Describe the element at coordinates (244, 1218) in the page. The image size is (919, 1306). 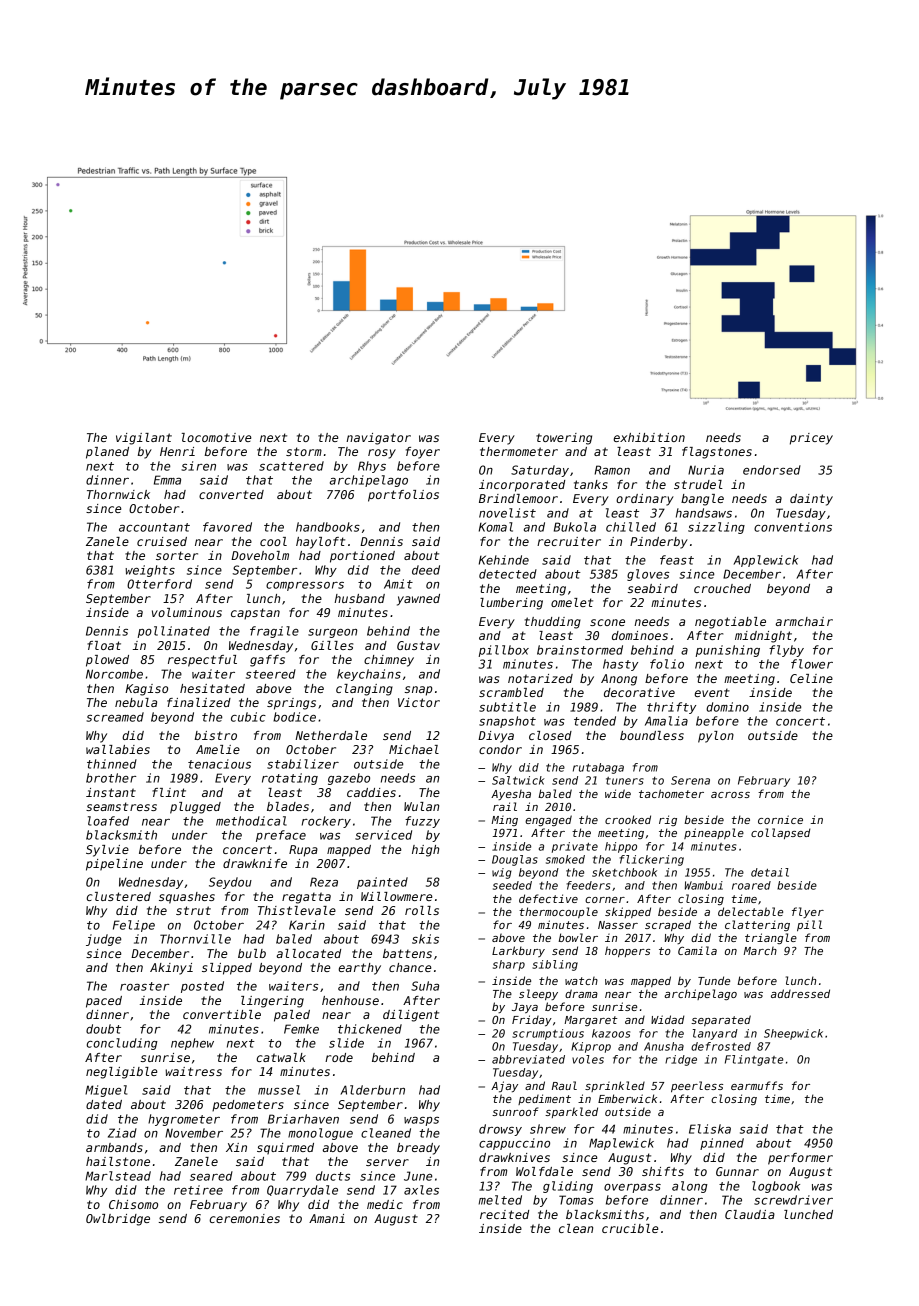
I see `ceremonies` at that location.
